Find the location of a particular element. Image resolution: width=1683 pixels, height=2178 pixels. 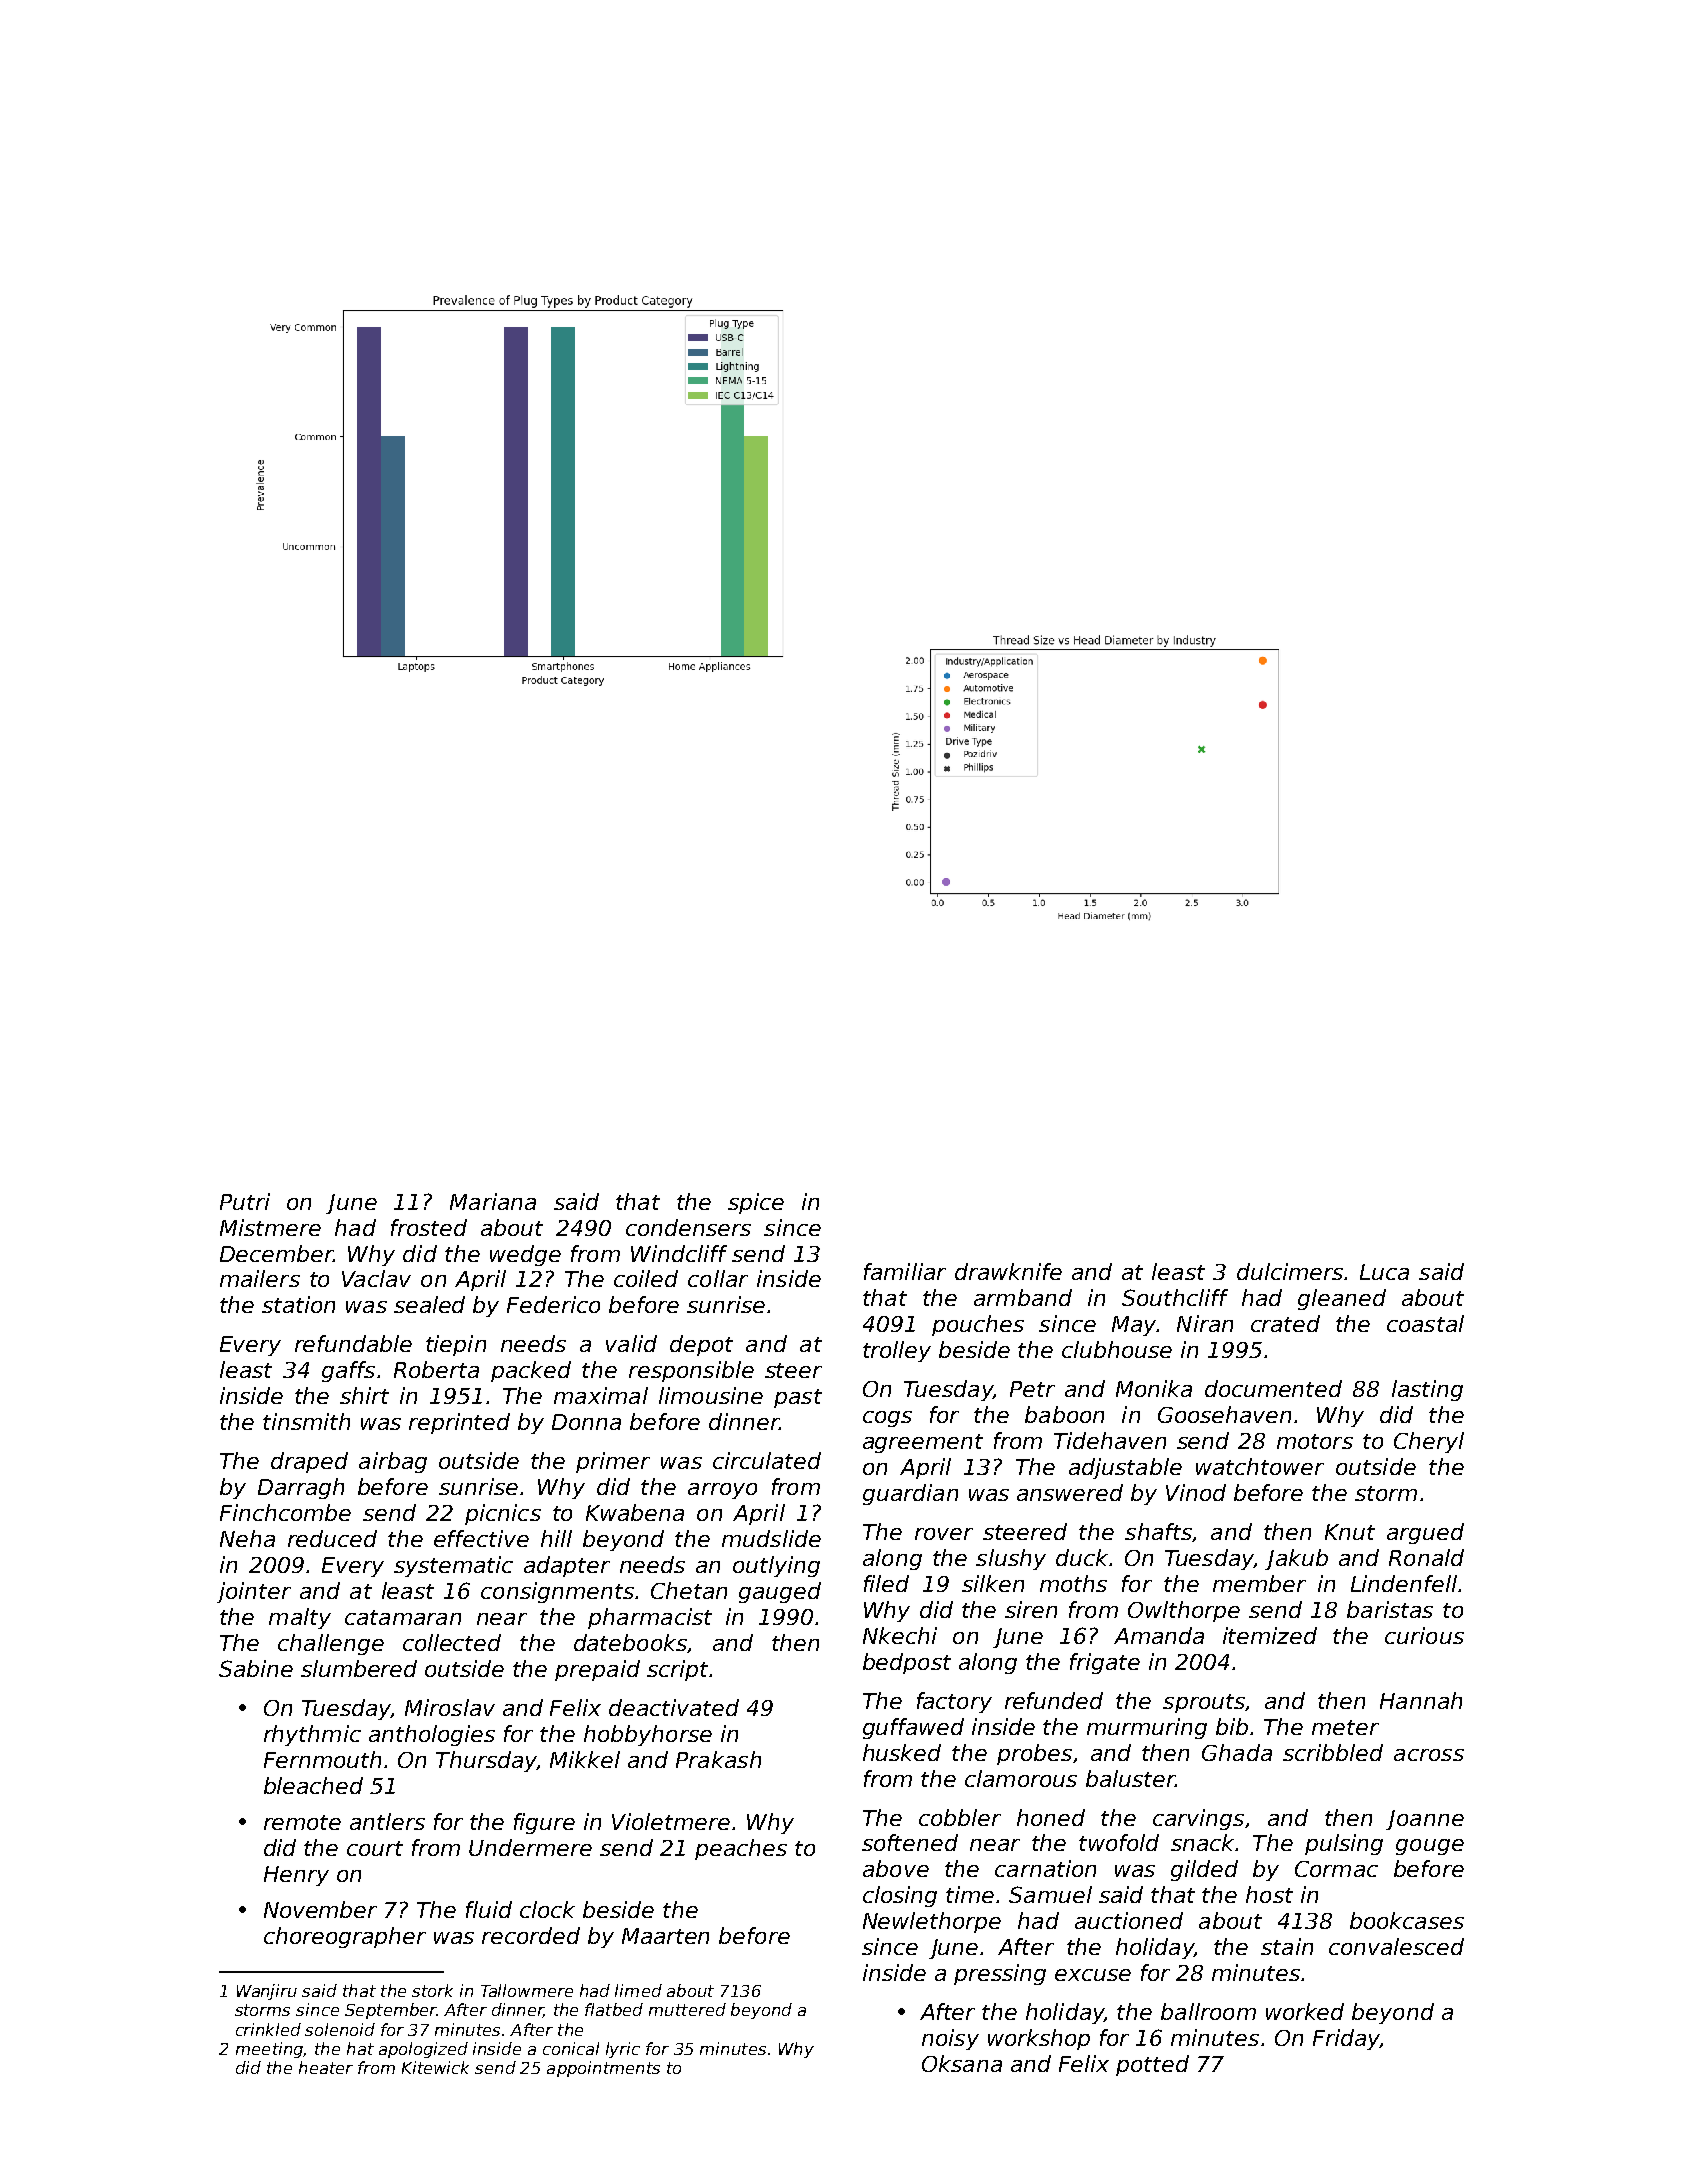

Mariana is located at coordinates (493, 1201).
